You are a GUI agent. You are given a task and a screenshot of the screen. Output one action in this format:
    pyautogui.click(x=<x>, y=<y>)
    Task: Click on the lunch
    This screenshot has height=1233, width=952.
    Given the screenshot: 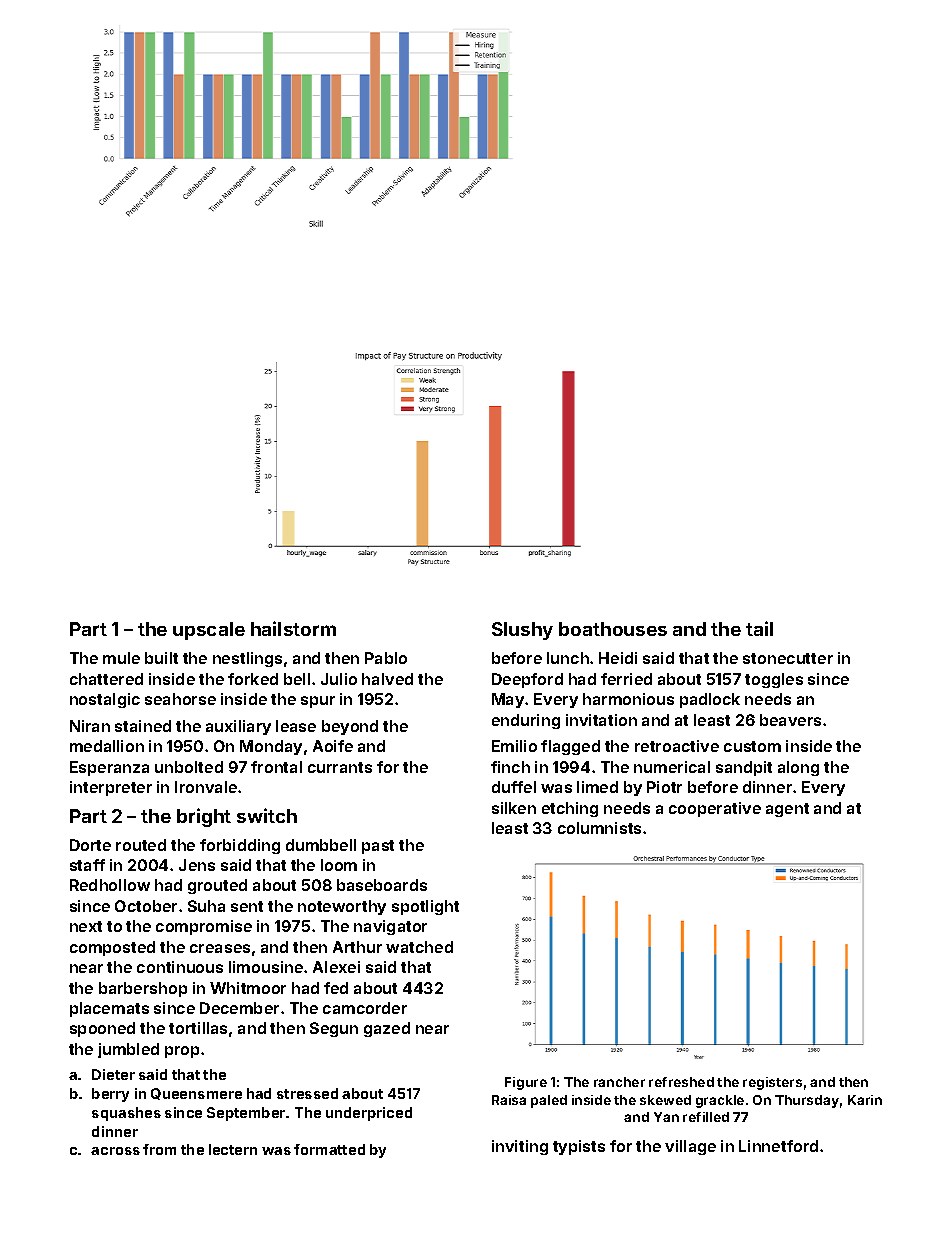 What is the action you would take?
    pyautogui.click(x=568, y=658)
